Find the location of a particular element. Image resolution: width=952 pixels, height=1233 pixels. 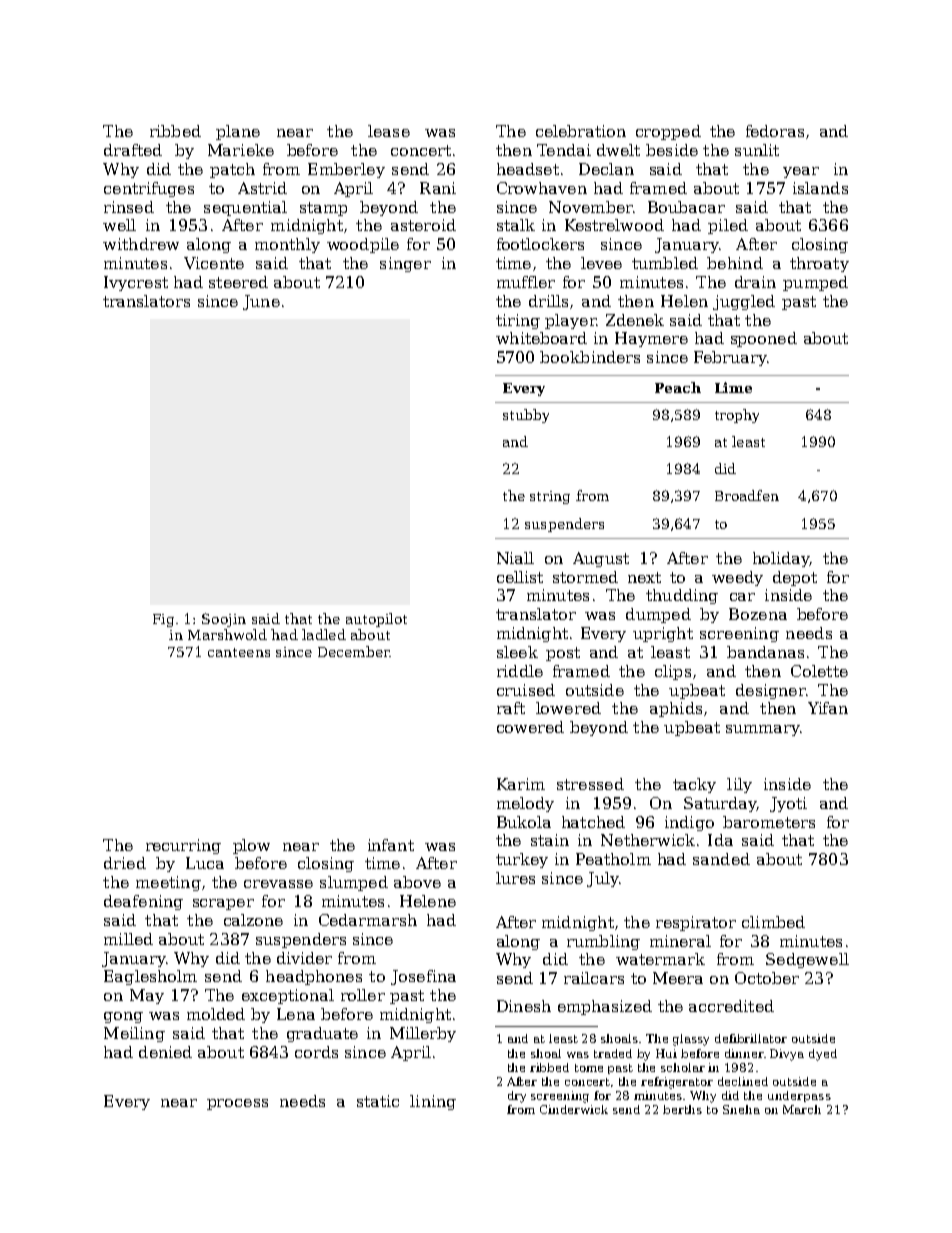

aphids is located at coordinates (676, 709).
